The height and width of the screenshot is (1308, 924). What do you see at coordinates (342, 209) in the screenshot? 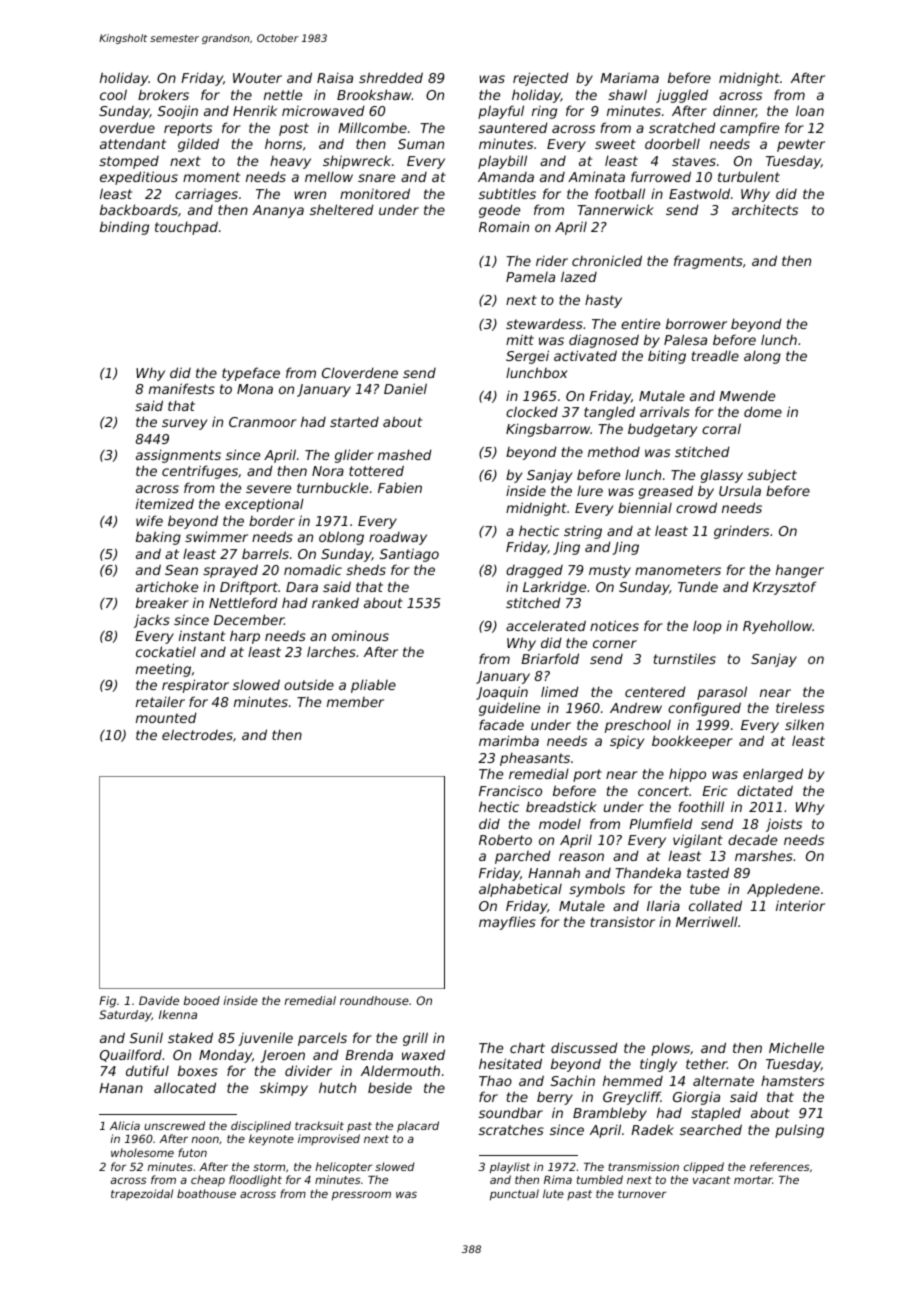
I see `sheltered` at bounding box center [342, 209].
